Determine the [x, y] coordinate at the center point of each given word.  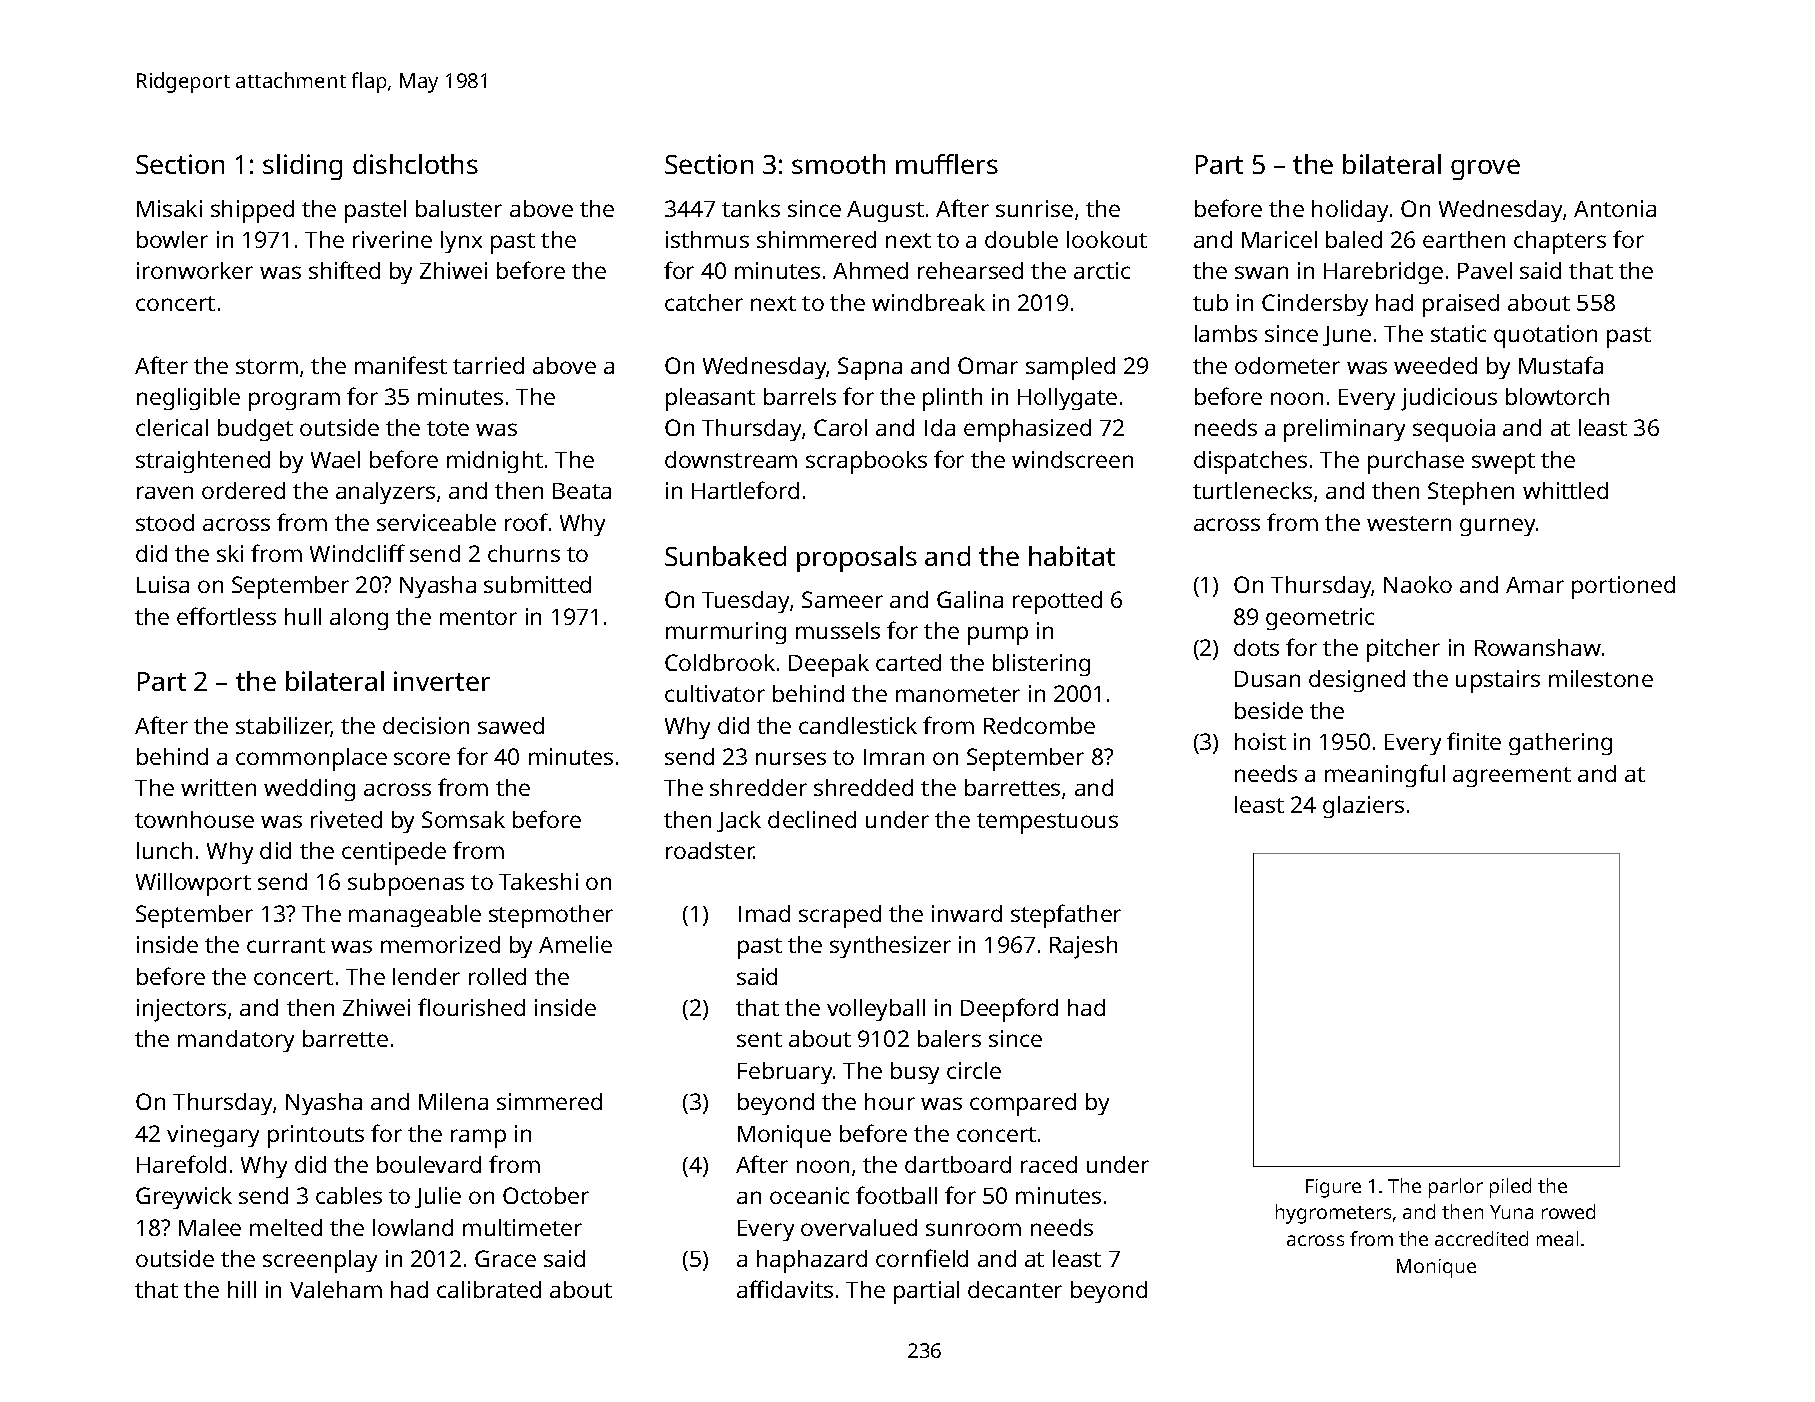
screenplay [320, 1261]
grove [1485, 169]
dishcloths [415, 164]
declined [812, 819]
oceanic [809, 1195]
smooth [838, 164]
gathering [1560, 744]
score [422, 758]
